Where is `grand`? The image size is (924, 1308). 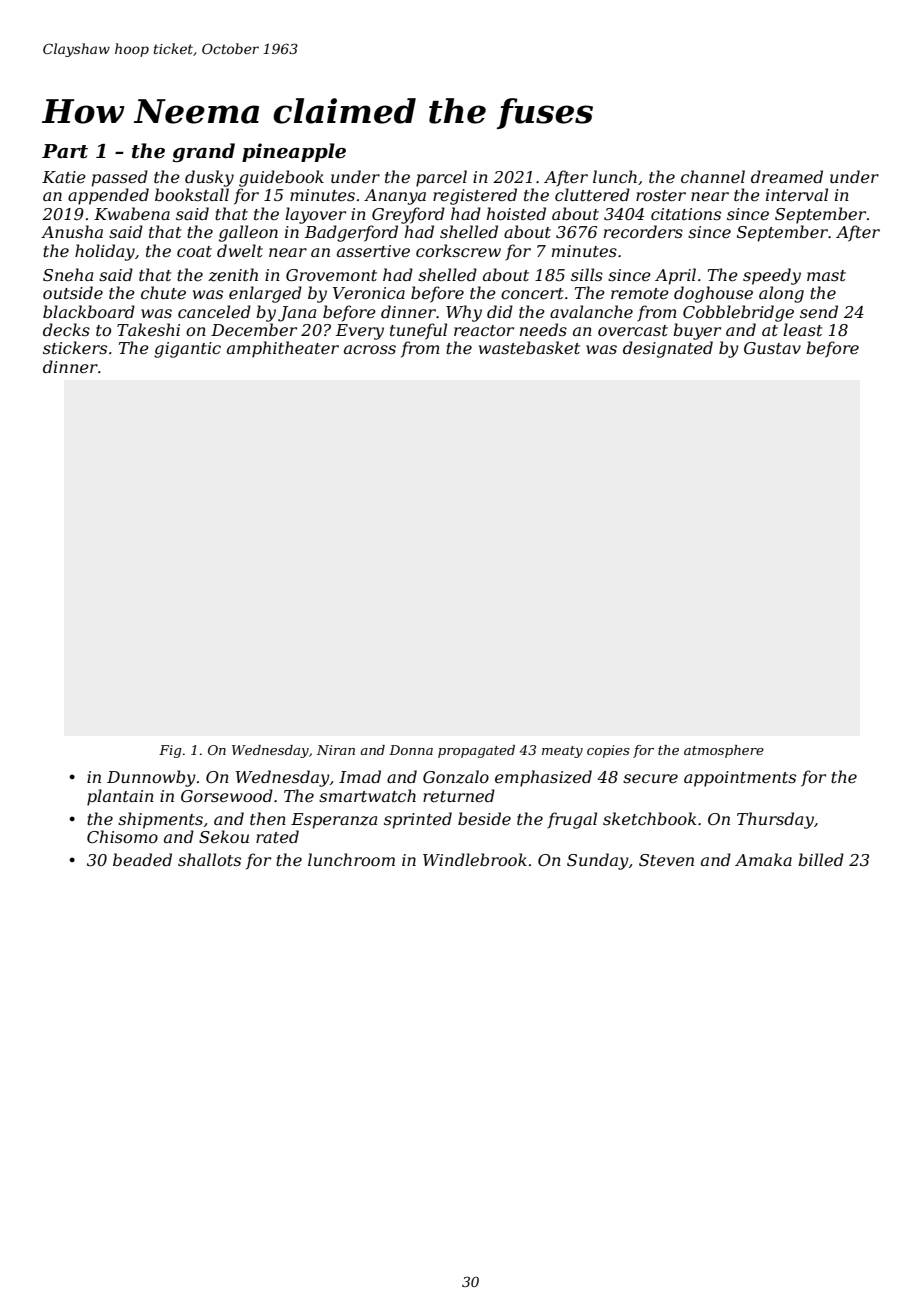 grand is located at coordinates (204, 152).
